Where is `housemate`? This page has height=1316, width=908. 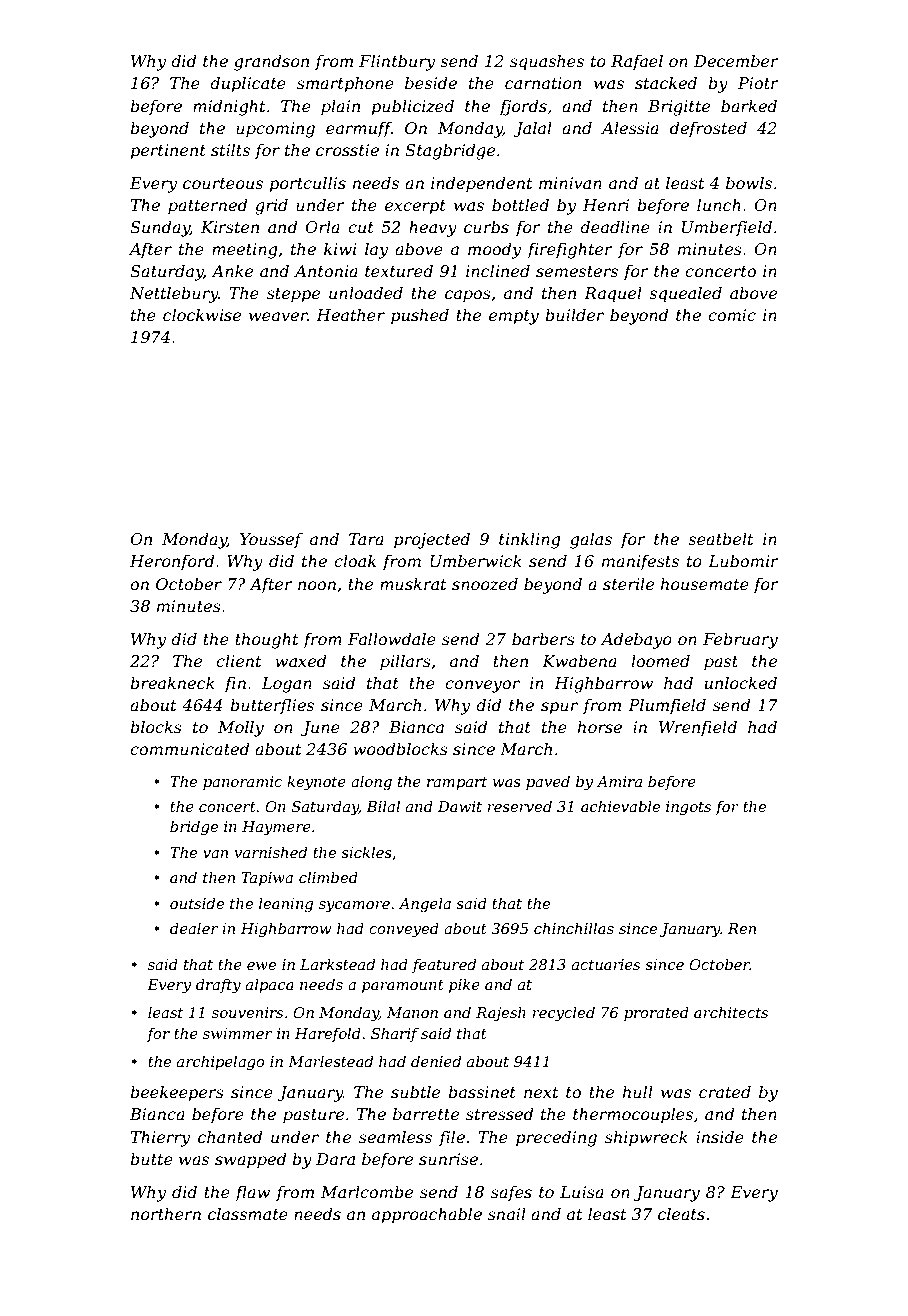 housemate is located at coordinates (705, 583).
